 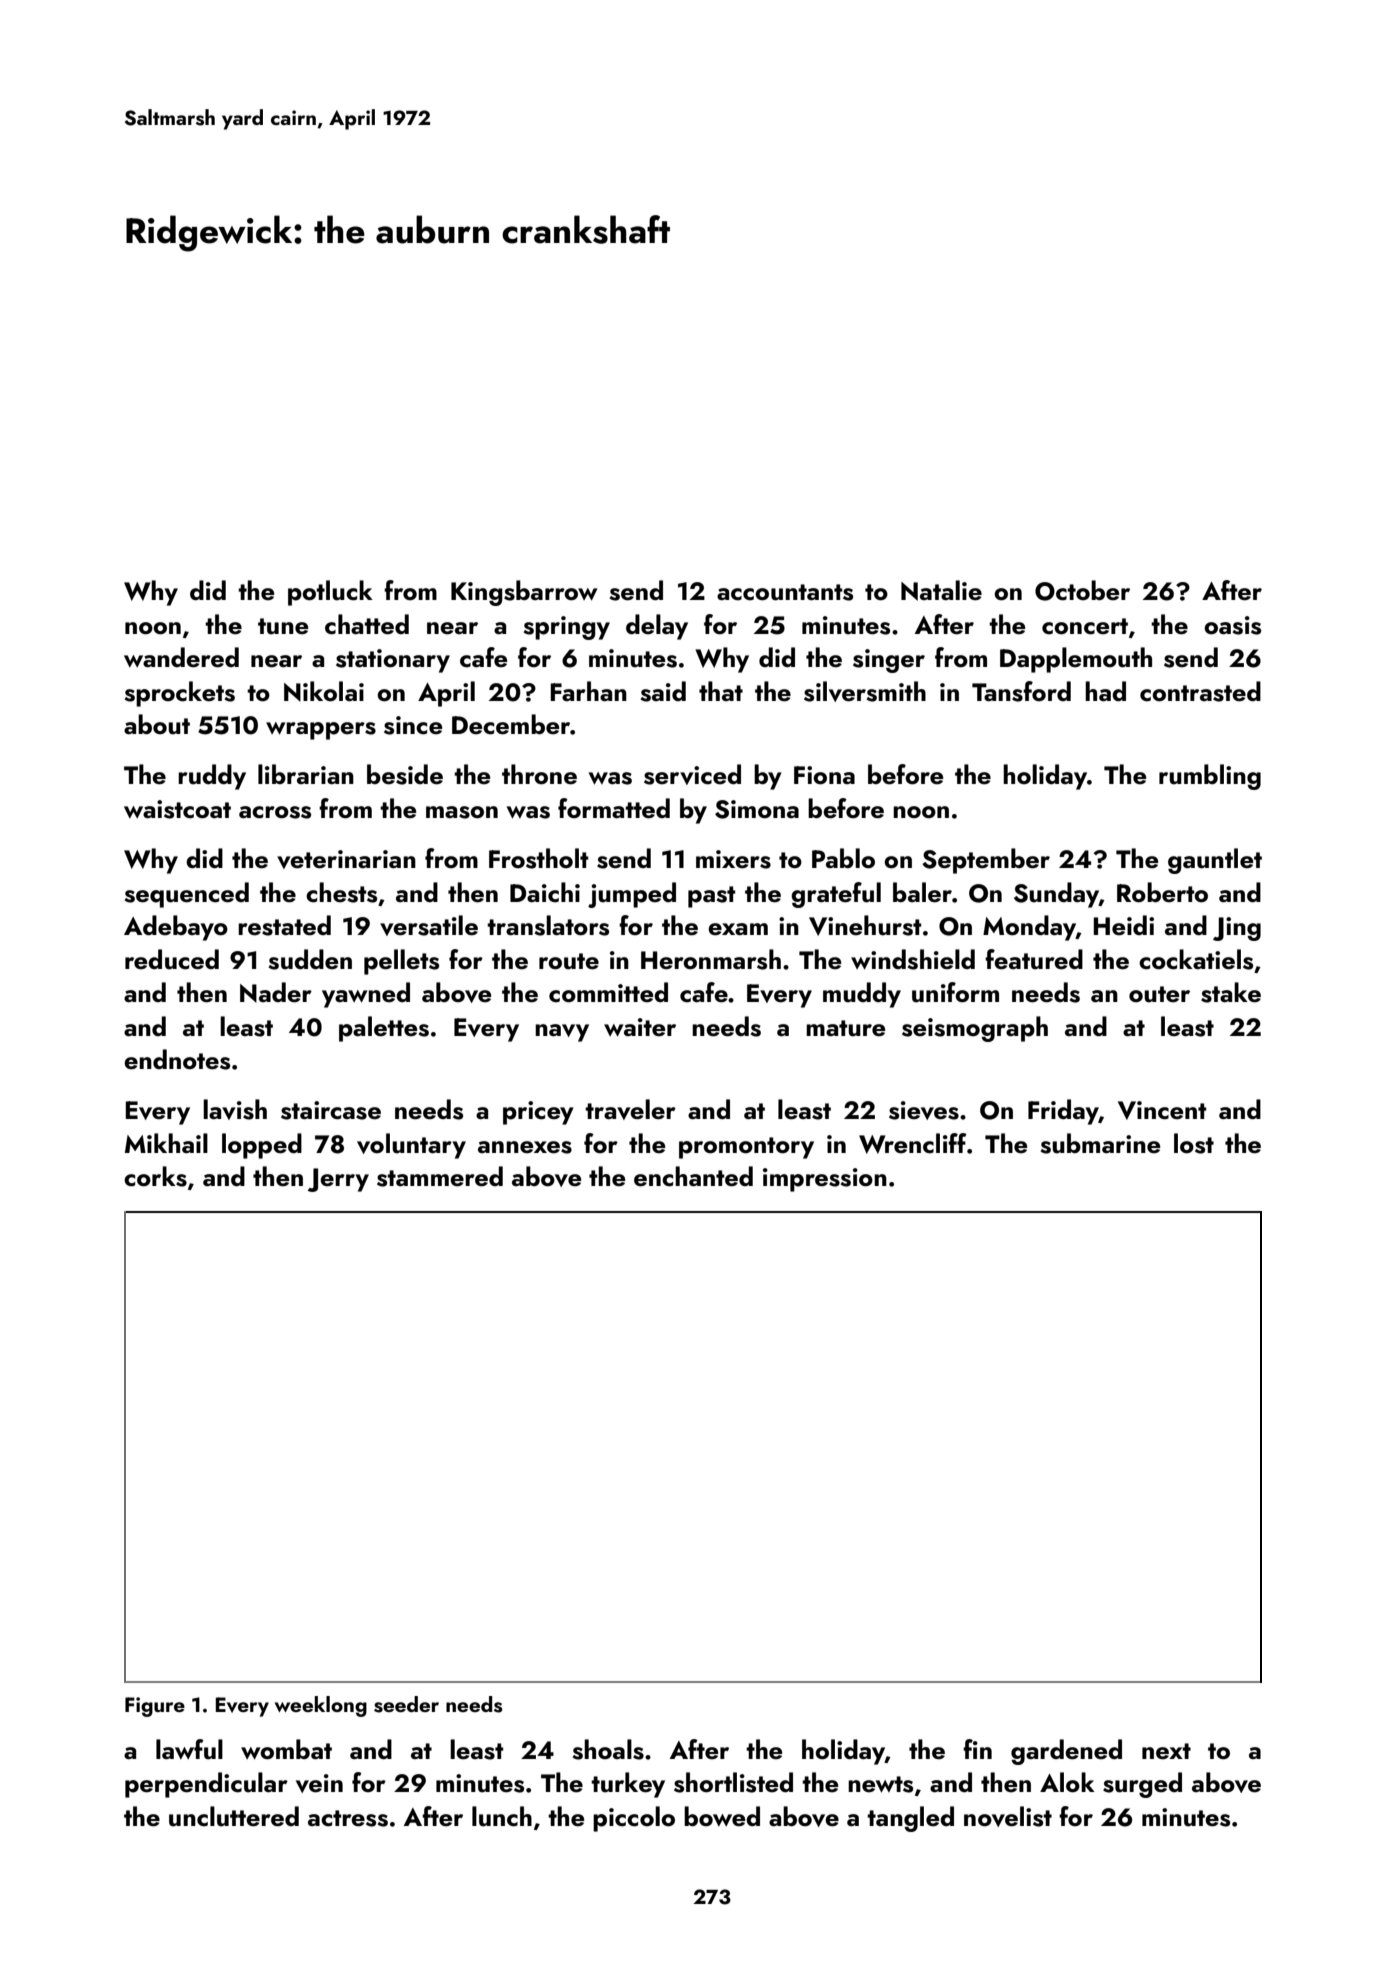 I want to click on lost, so click(x=1194, y=1143).
